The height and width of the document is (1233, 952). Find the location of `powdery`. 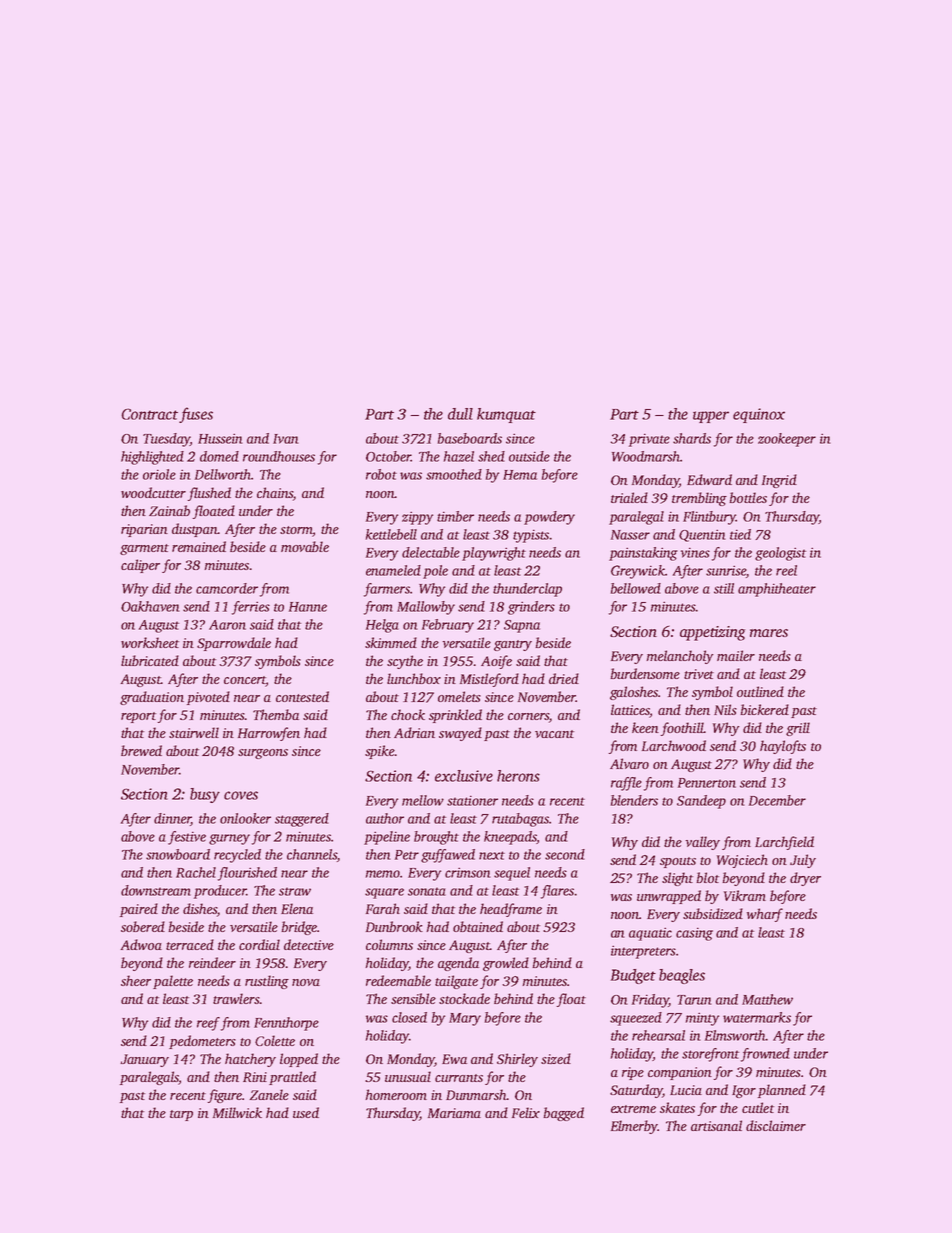

powdery is located at coordinates (549, 518).
